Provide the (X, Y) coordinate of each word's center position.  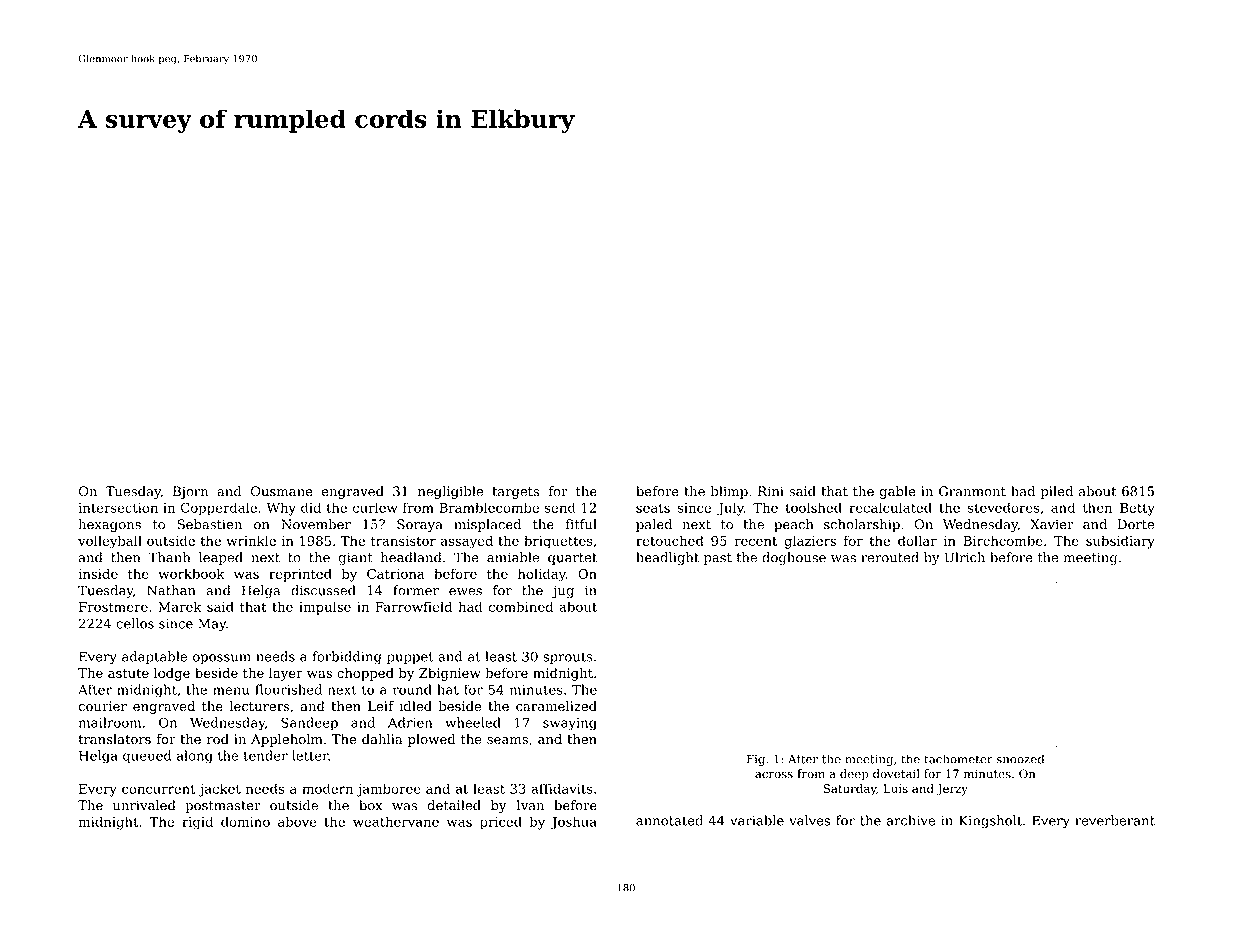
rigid (197, 823)
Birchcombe (1003, 540)
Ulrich (964, 557)
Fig (756, 760)
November (316, 524)
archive (911, 820)
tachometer (958, 759)
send (560, 507)
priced (501, 823)
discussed (323, 590)
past (718, 559)
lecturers (259, 706)
